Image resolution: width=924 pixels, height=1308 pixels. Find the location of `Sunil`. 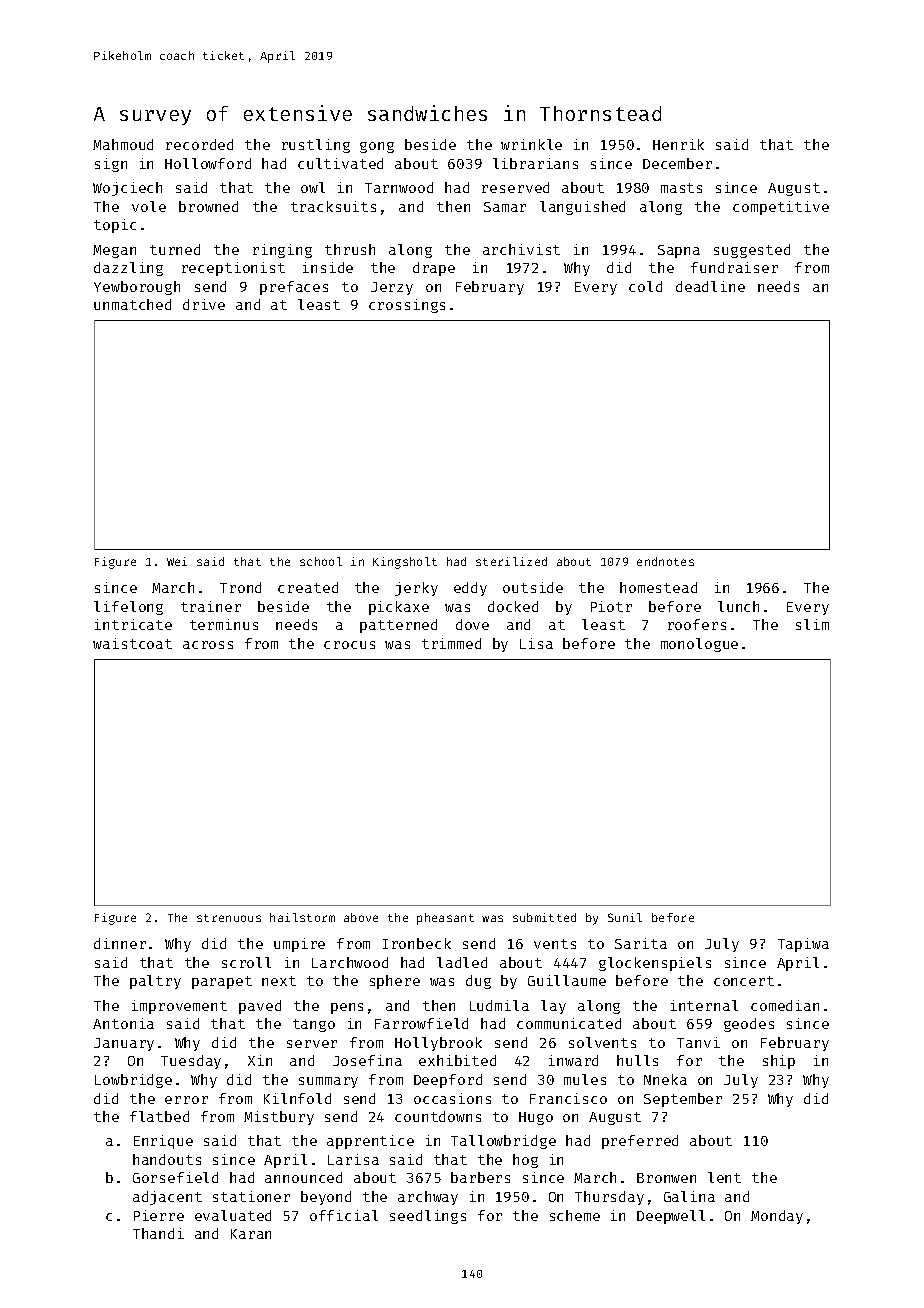

Sunil is located at coordinates (625, 917).
